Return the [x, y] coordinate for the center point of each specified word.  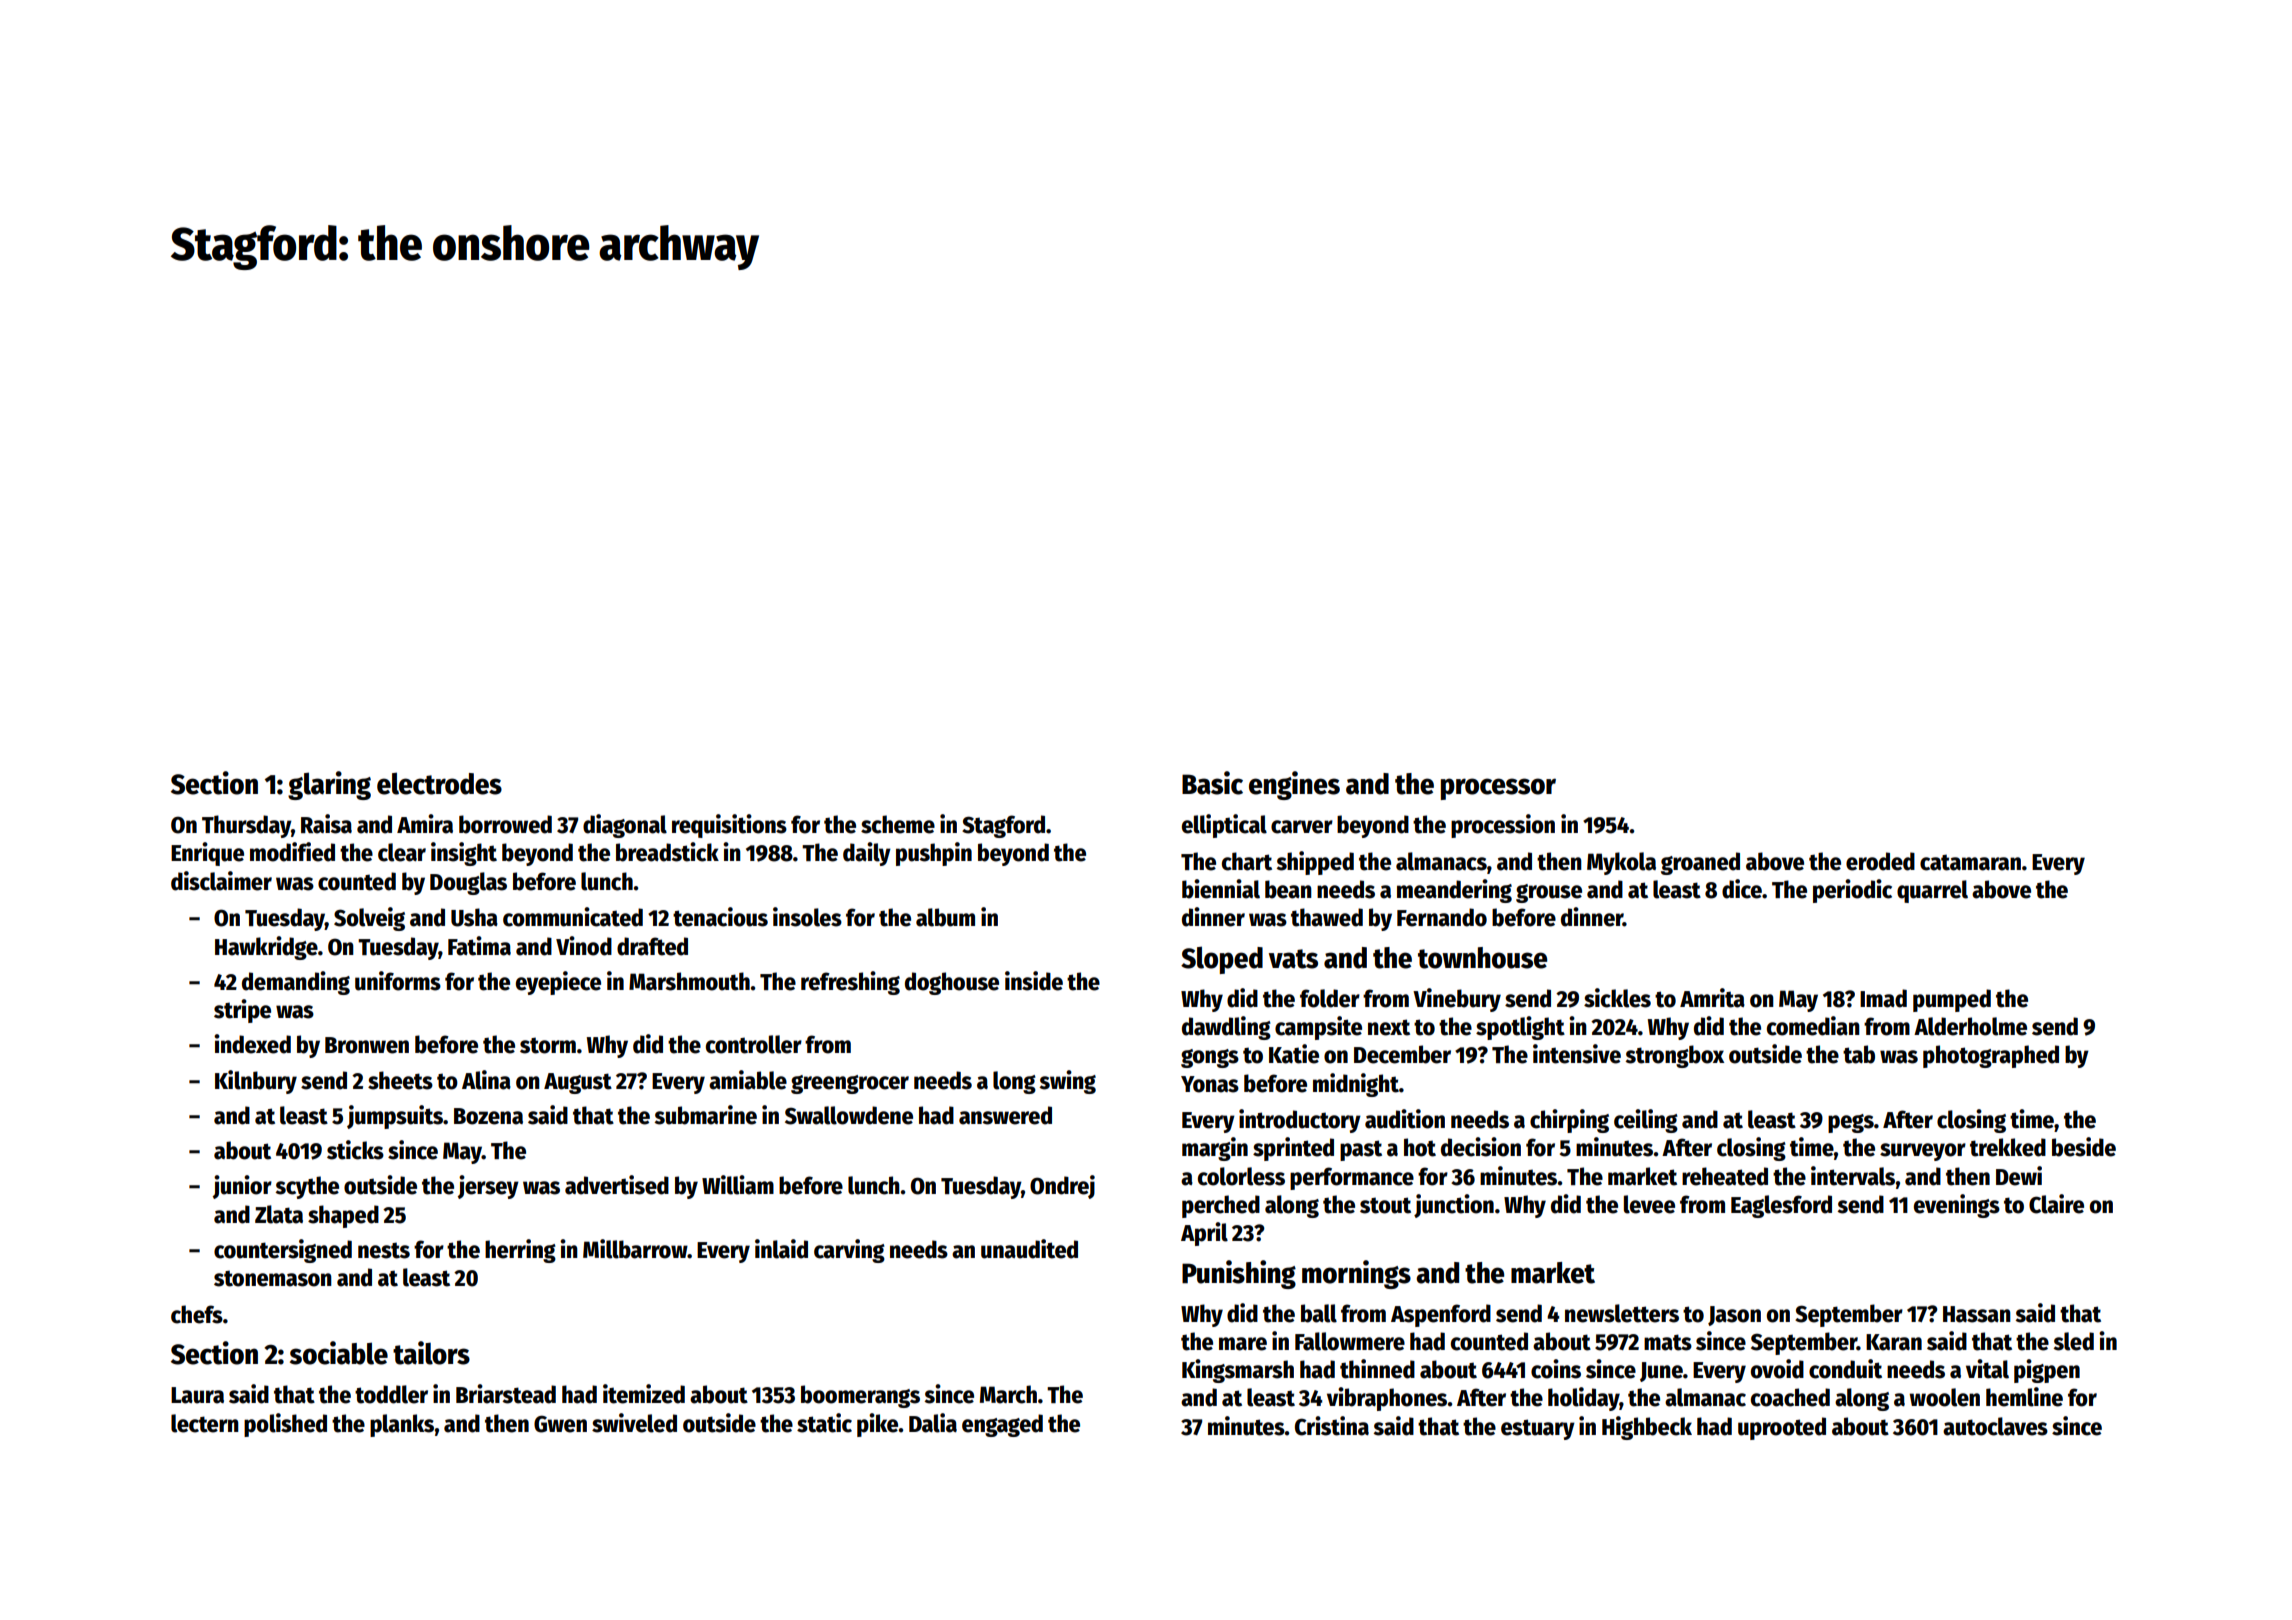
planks [402, 1425]
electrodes [439, 783]
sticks [355, 1150]
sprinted [1293, 1149]
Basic [1212, 783]
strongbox [1674, 1056]
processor [1498, 789]
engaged [1002, 1425]
